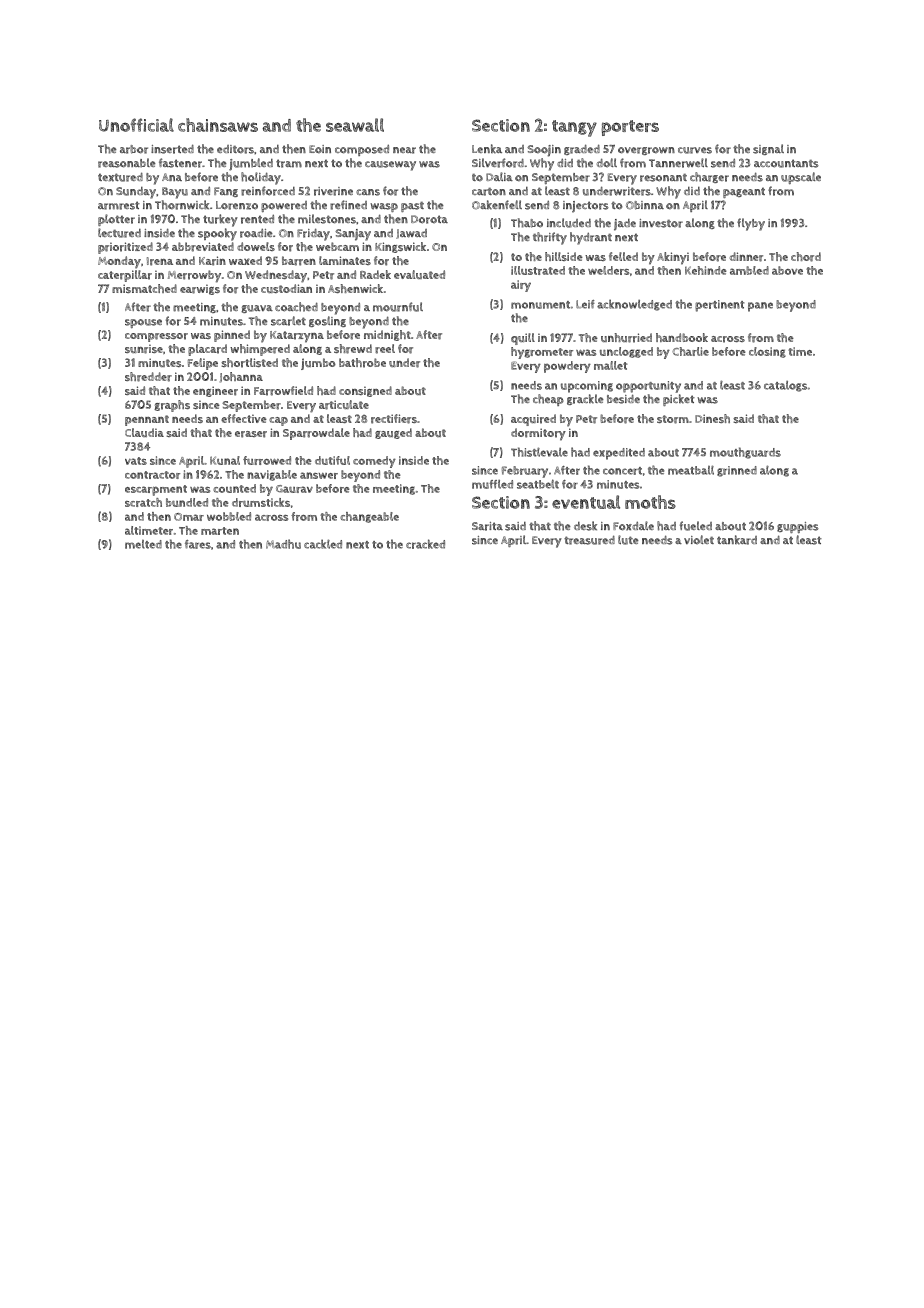  Describe the element at coordinates (737, 471) in the image. I see `grinned` at that location.
